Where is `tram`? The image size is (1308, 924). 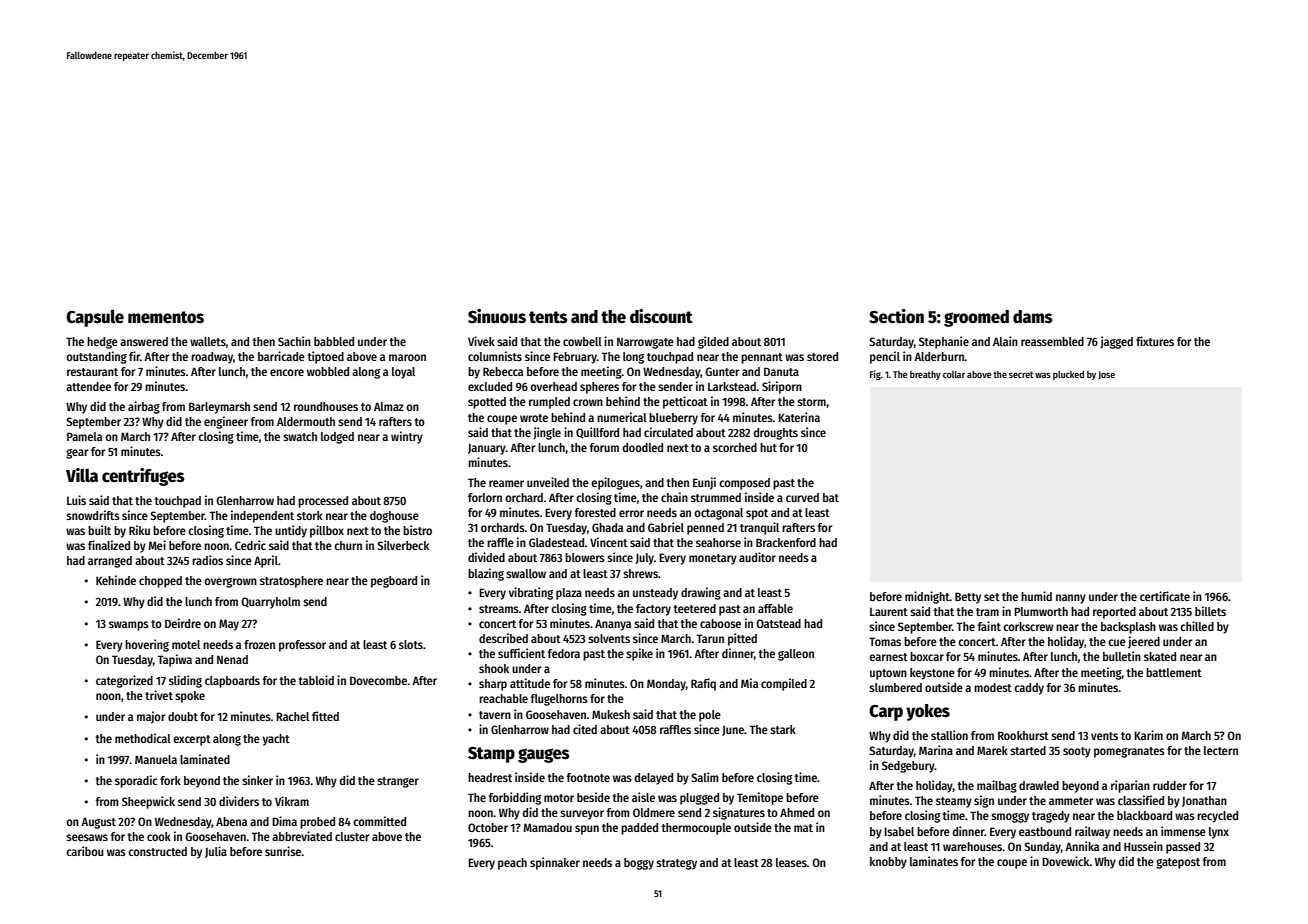
tram is located at coordinates (987, 612).
